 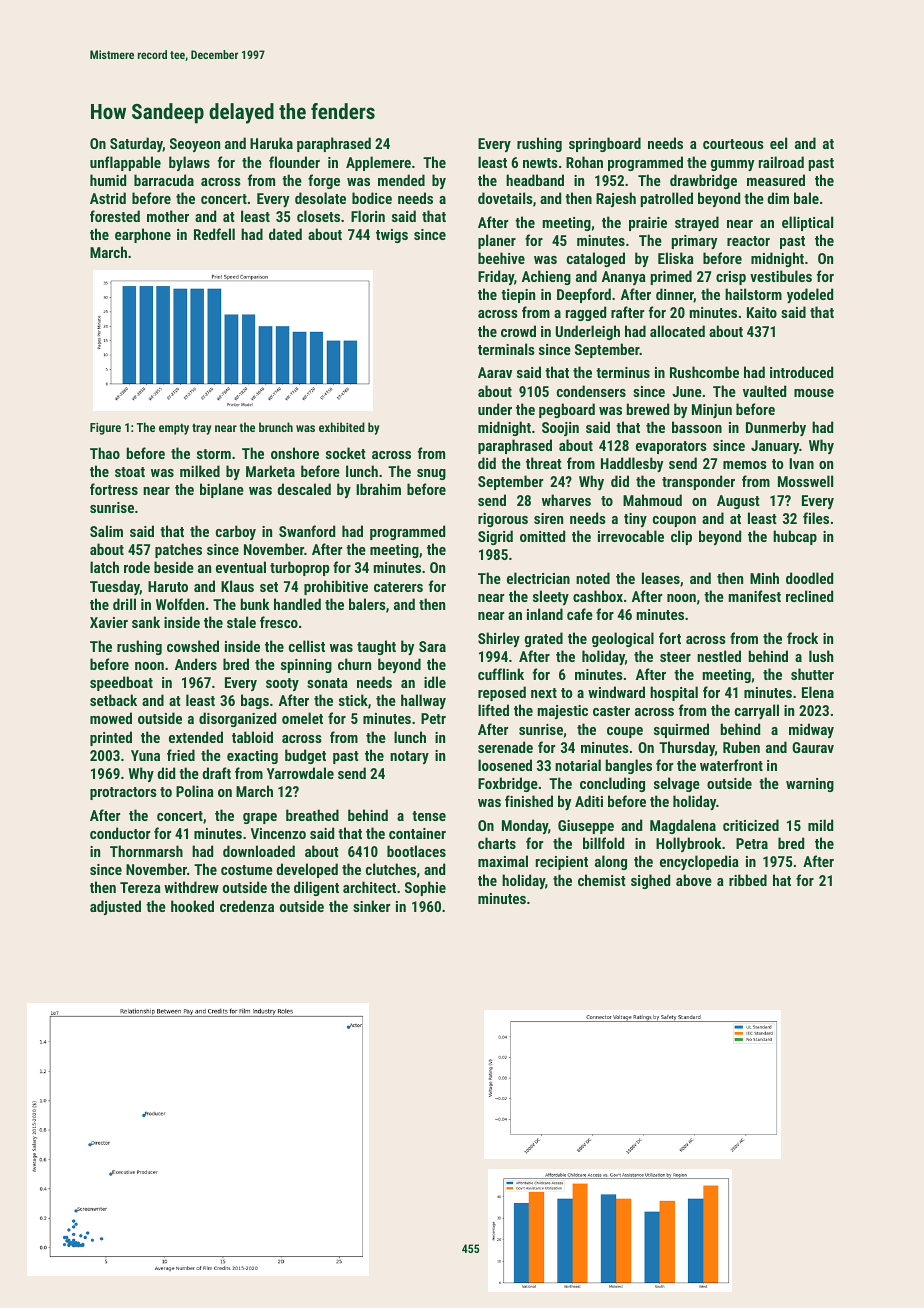 I want to click on Aarav, so click(x=495, y=372).
